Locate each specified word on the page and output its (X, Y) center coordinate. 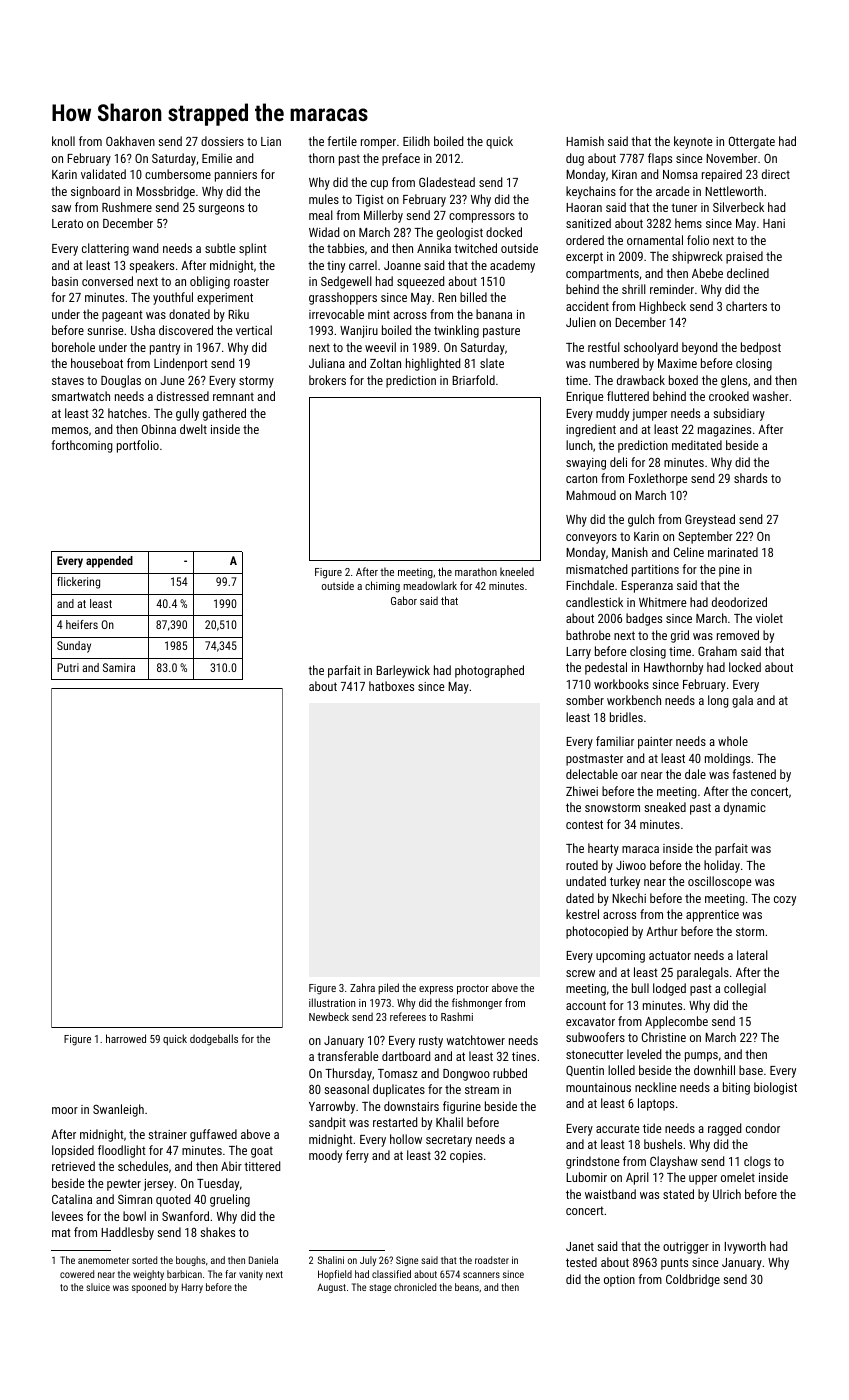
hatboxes (391, 686)
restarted (395, 1122)
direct (776, 174)
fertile (342, 141)
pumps (701, 1057)
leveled (644, 1054)
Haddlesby (127, 1233)
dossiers (222, 141)
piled (388, 988)
